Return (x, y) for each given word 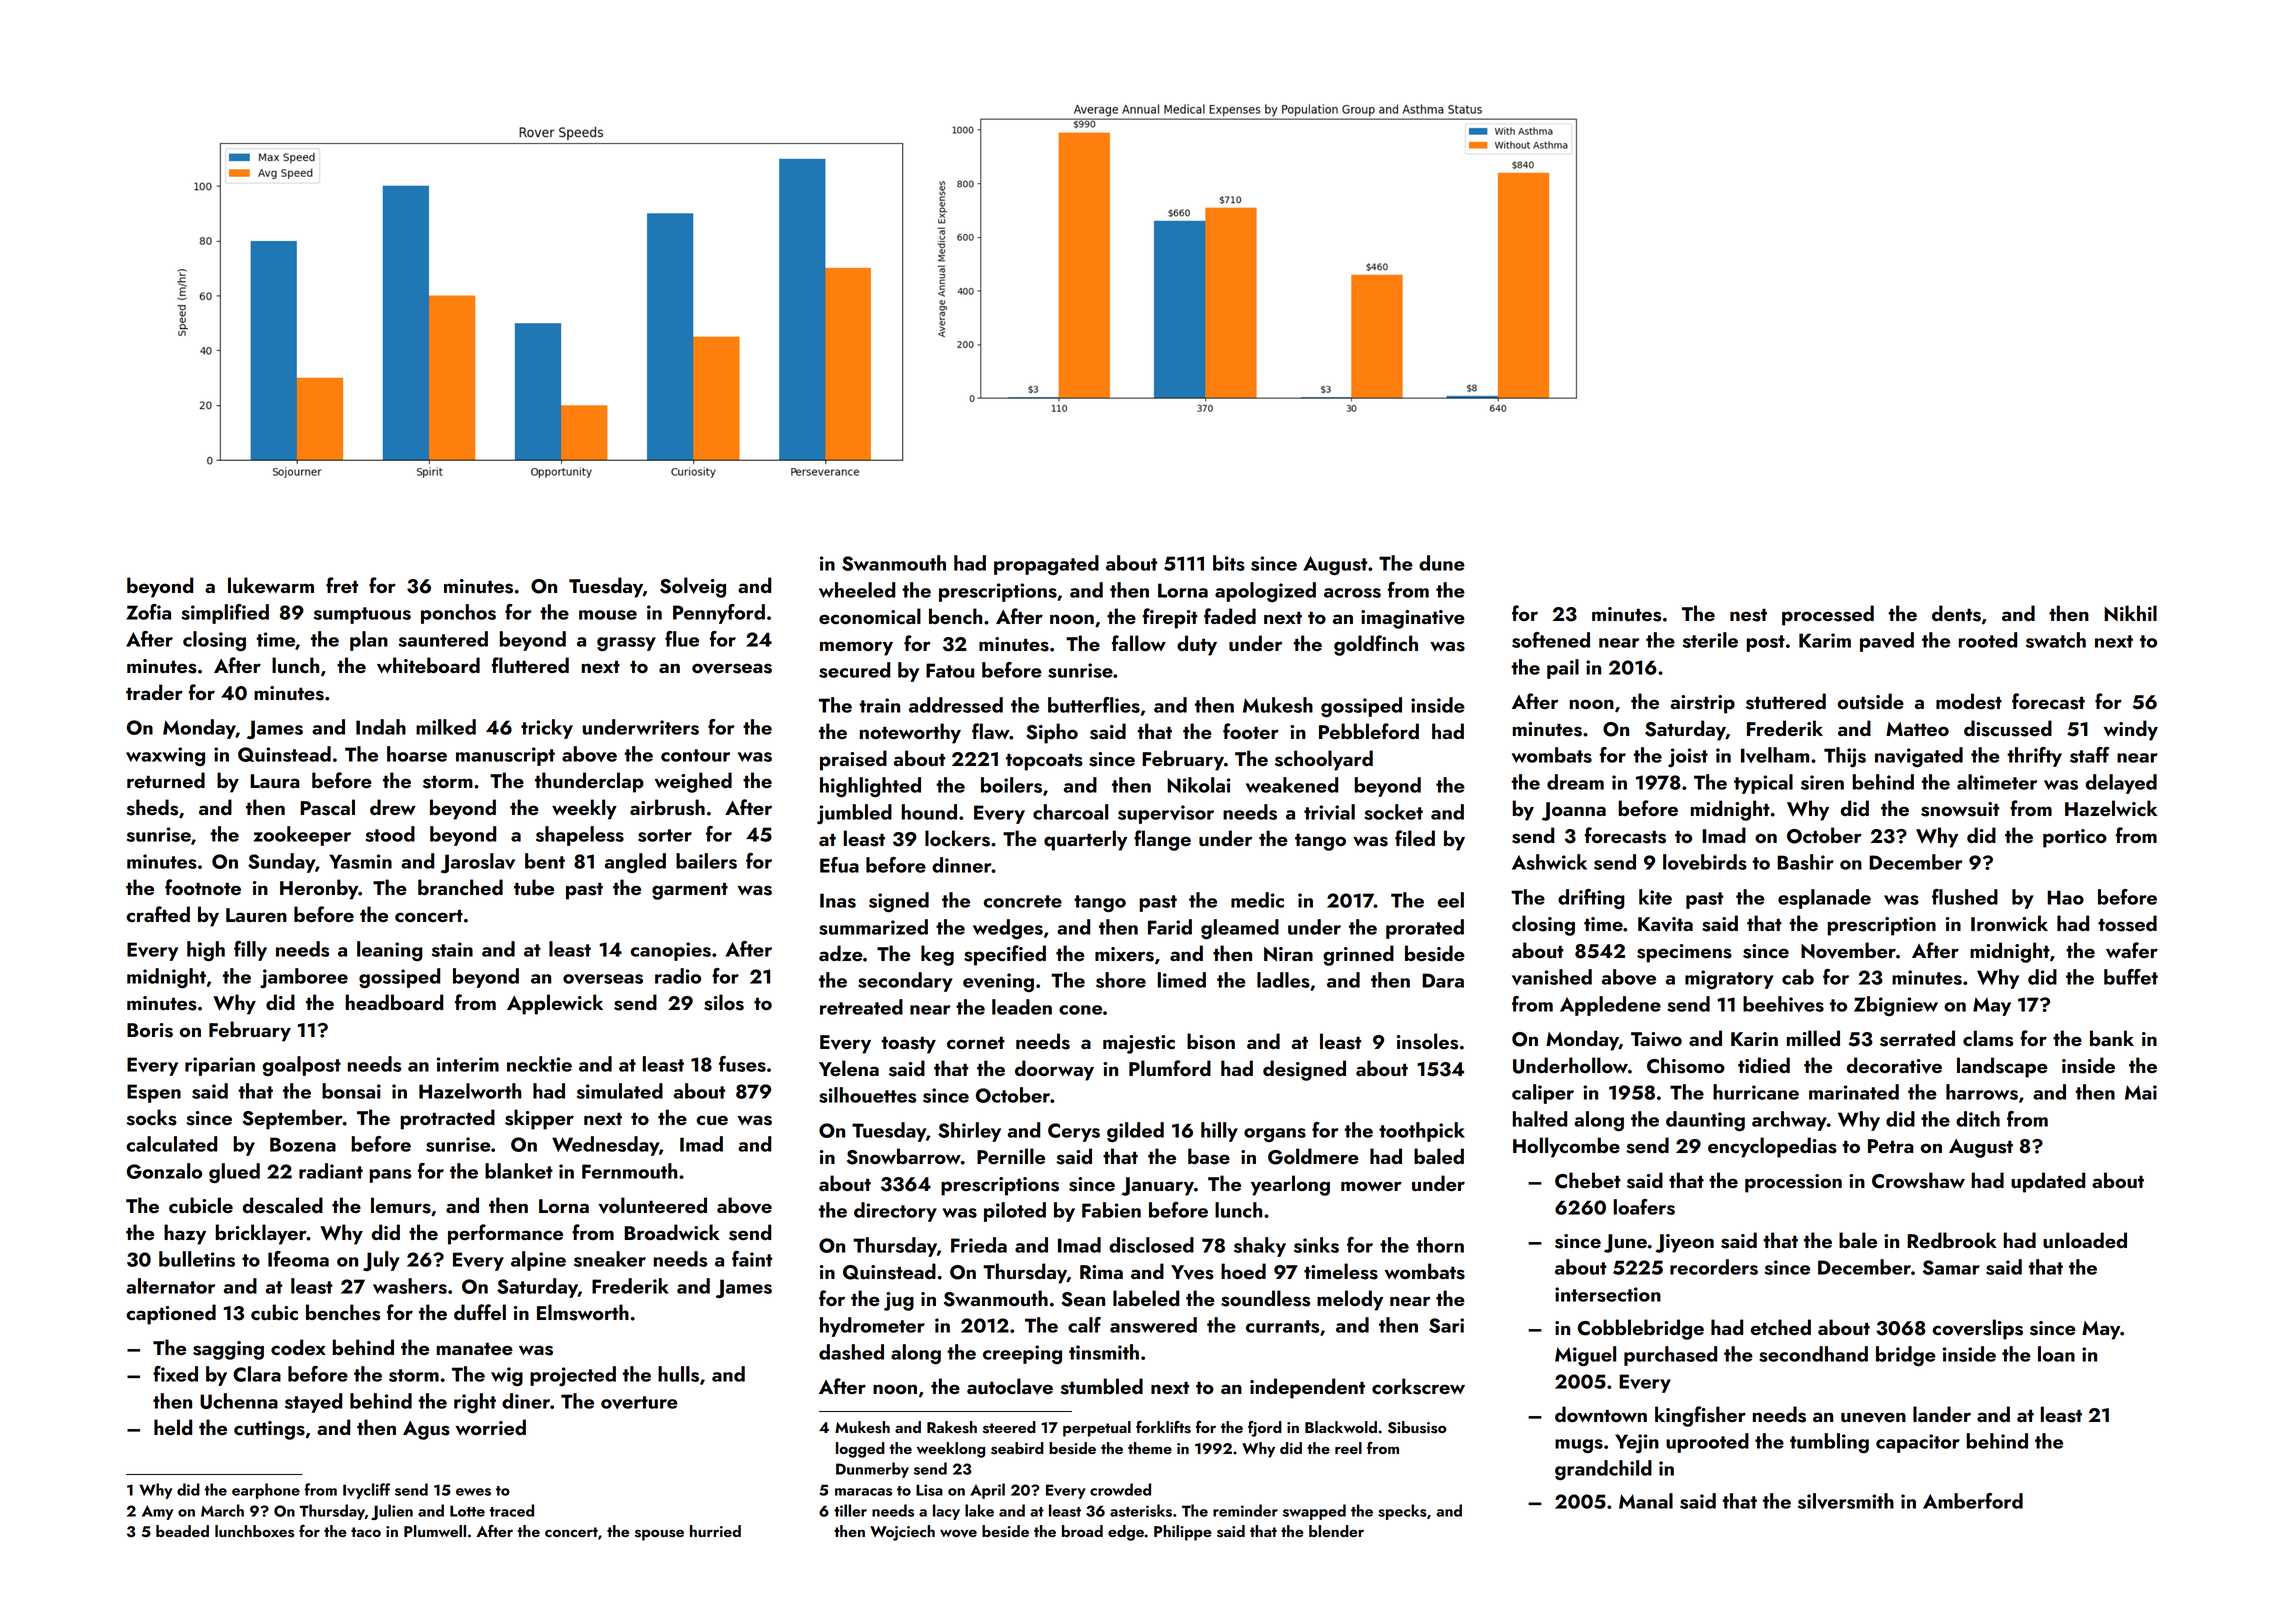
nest (1748, 615)
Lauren (256, 915)
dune (1442, 563)
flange (1162, 840)
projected (573, 1376)
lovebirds (1705, 862)
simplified (225, 614)
